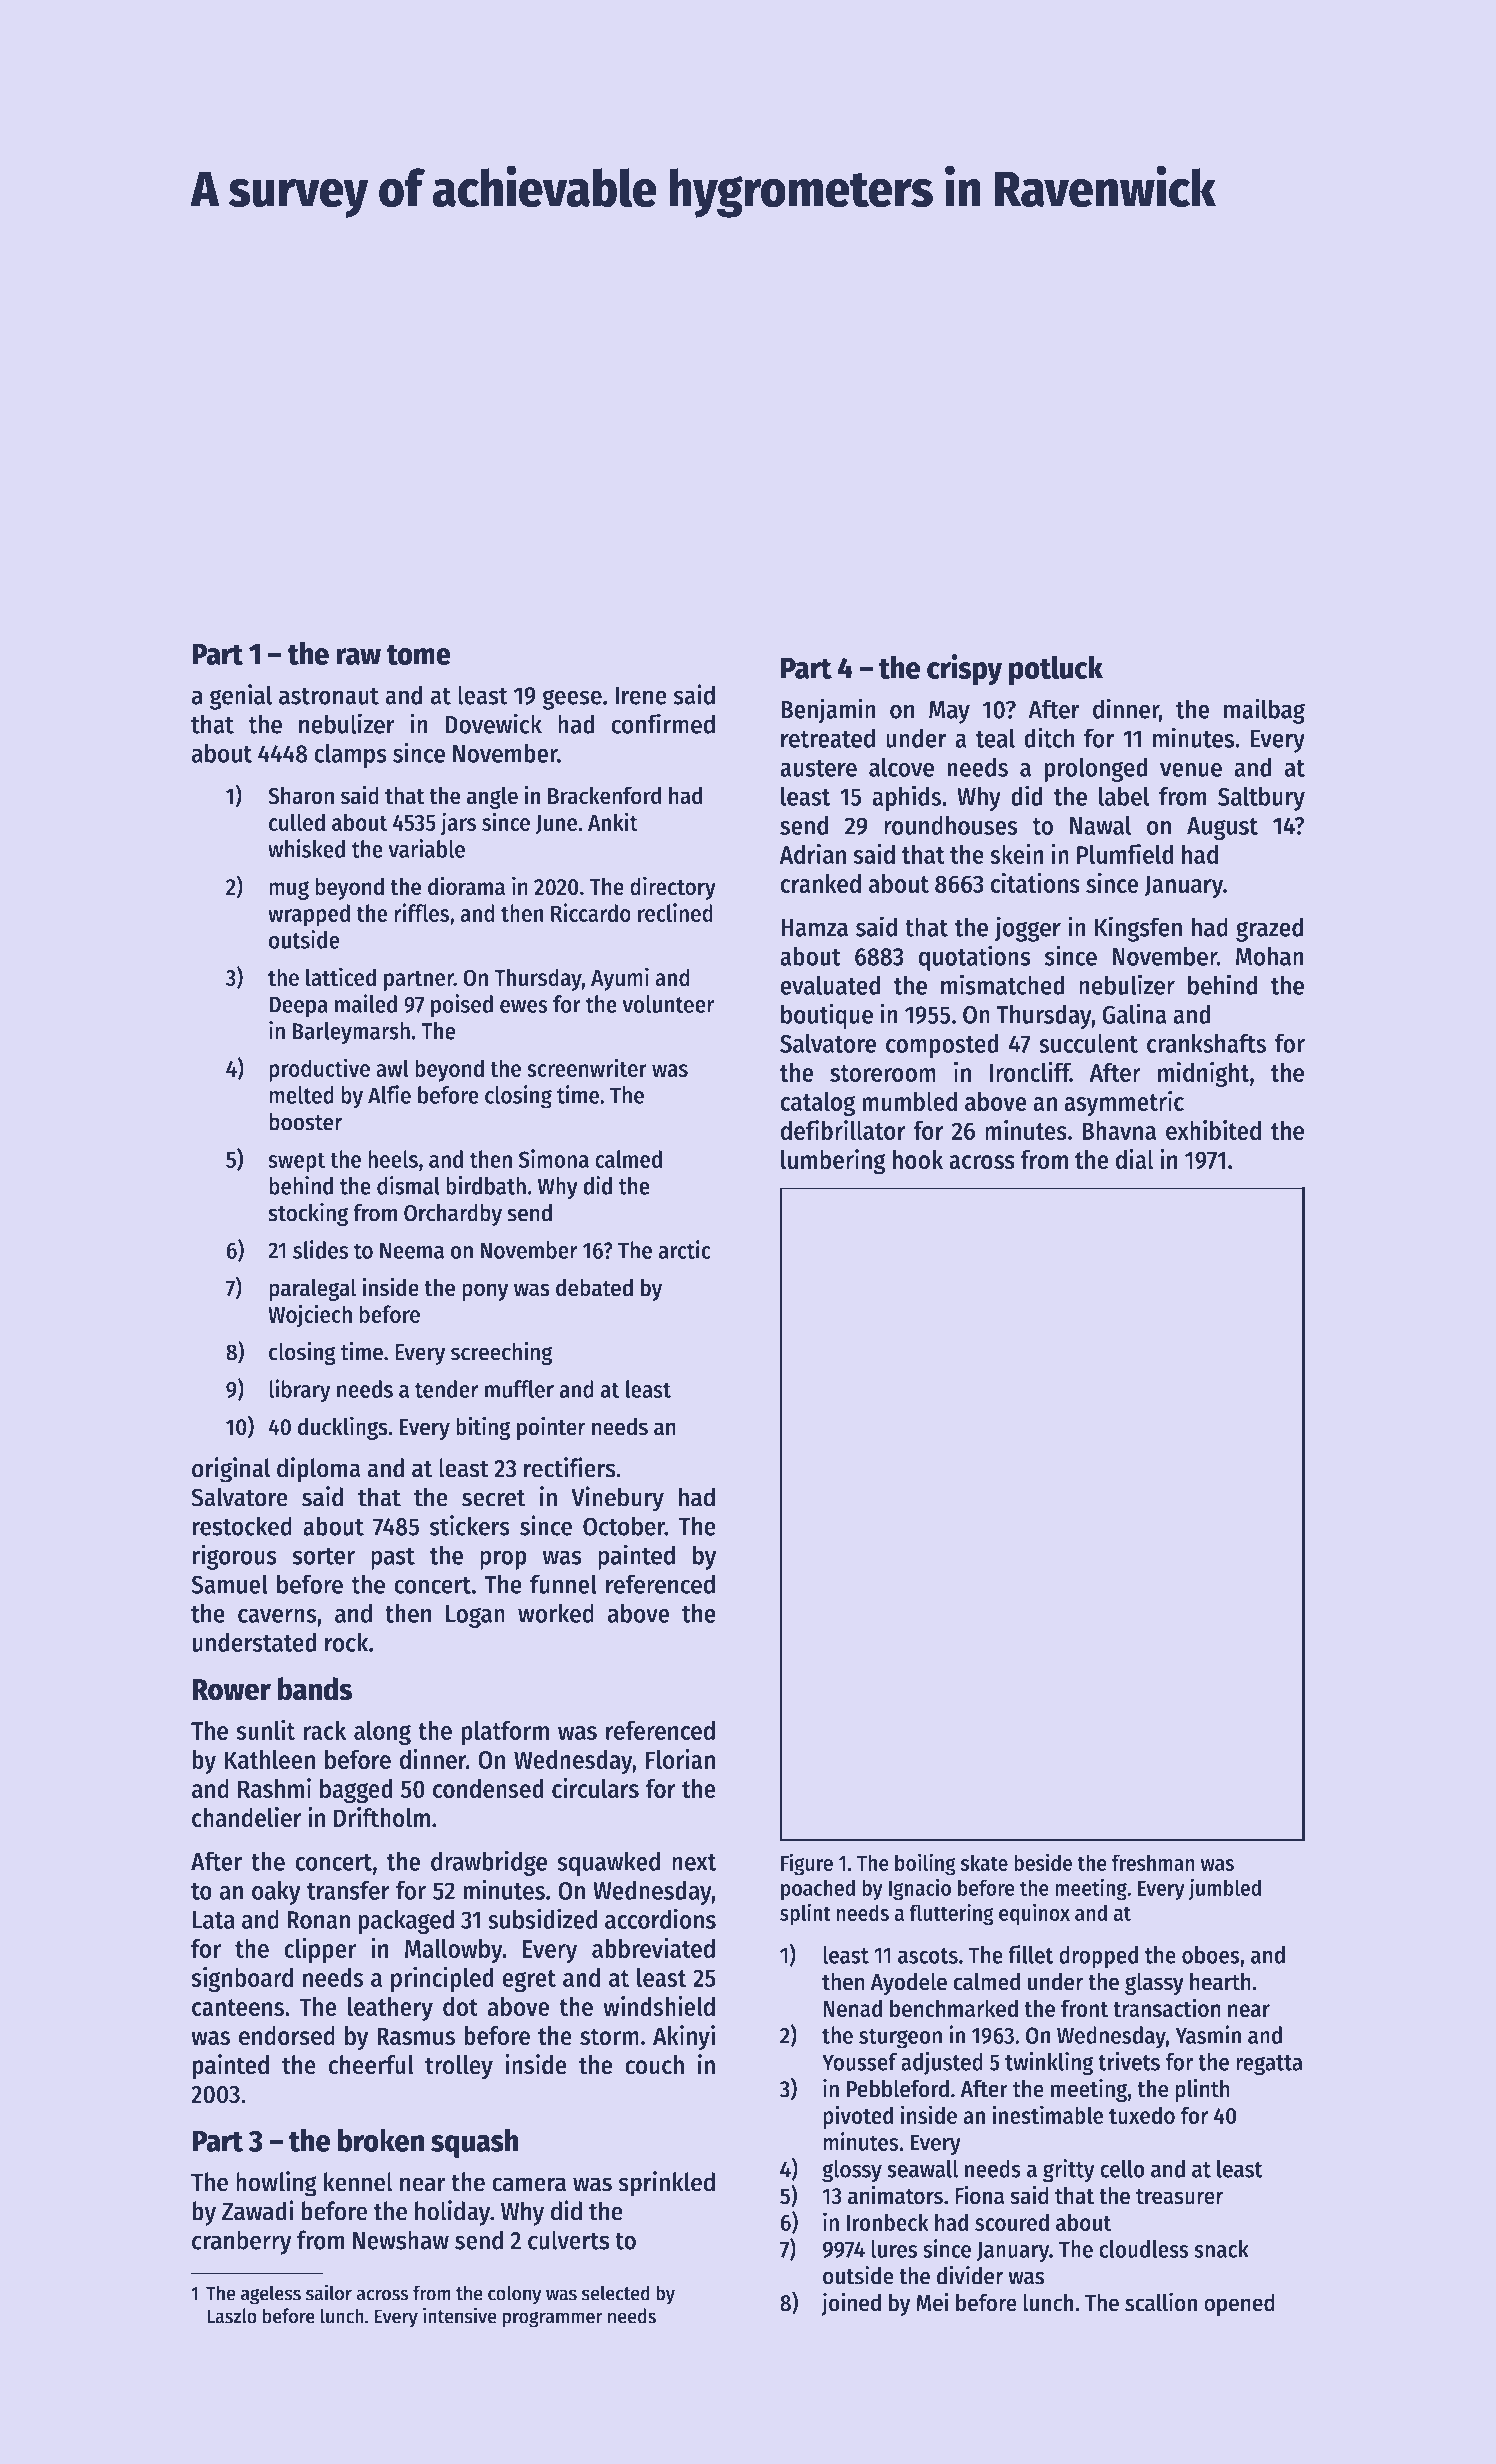 The width and height of the document is (1496, 2464). What do you see at coordinates (408, 1185) in the document?
I see `dismal` at bounding box center [408, 1185].
